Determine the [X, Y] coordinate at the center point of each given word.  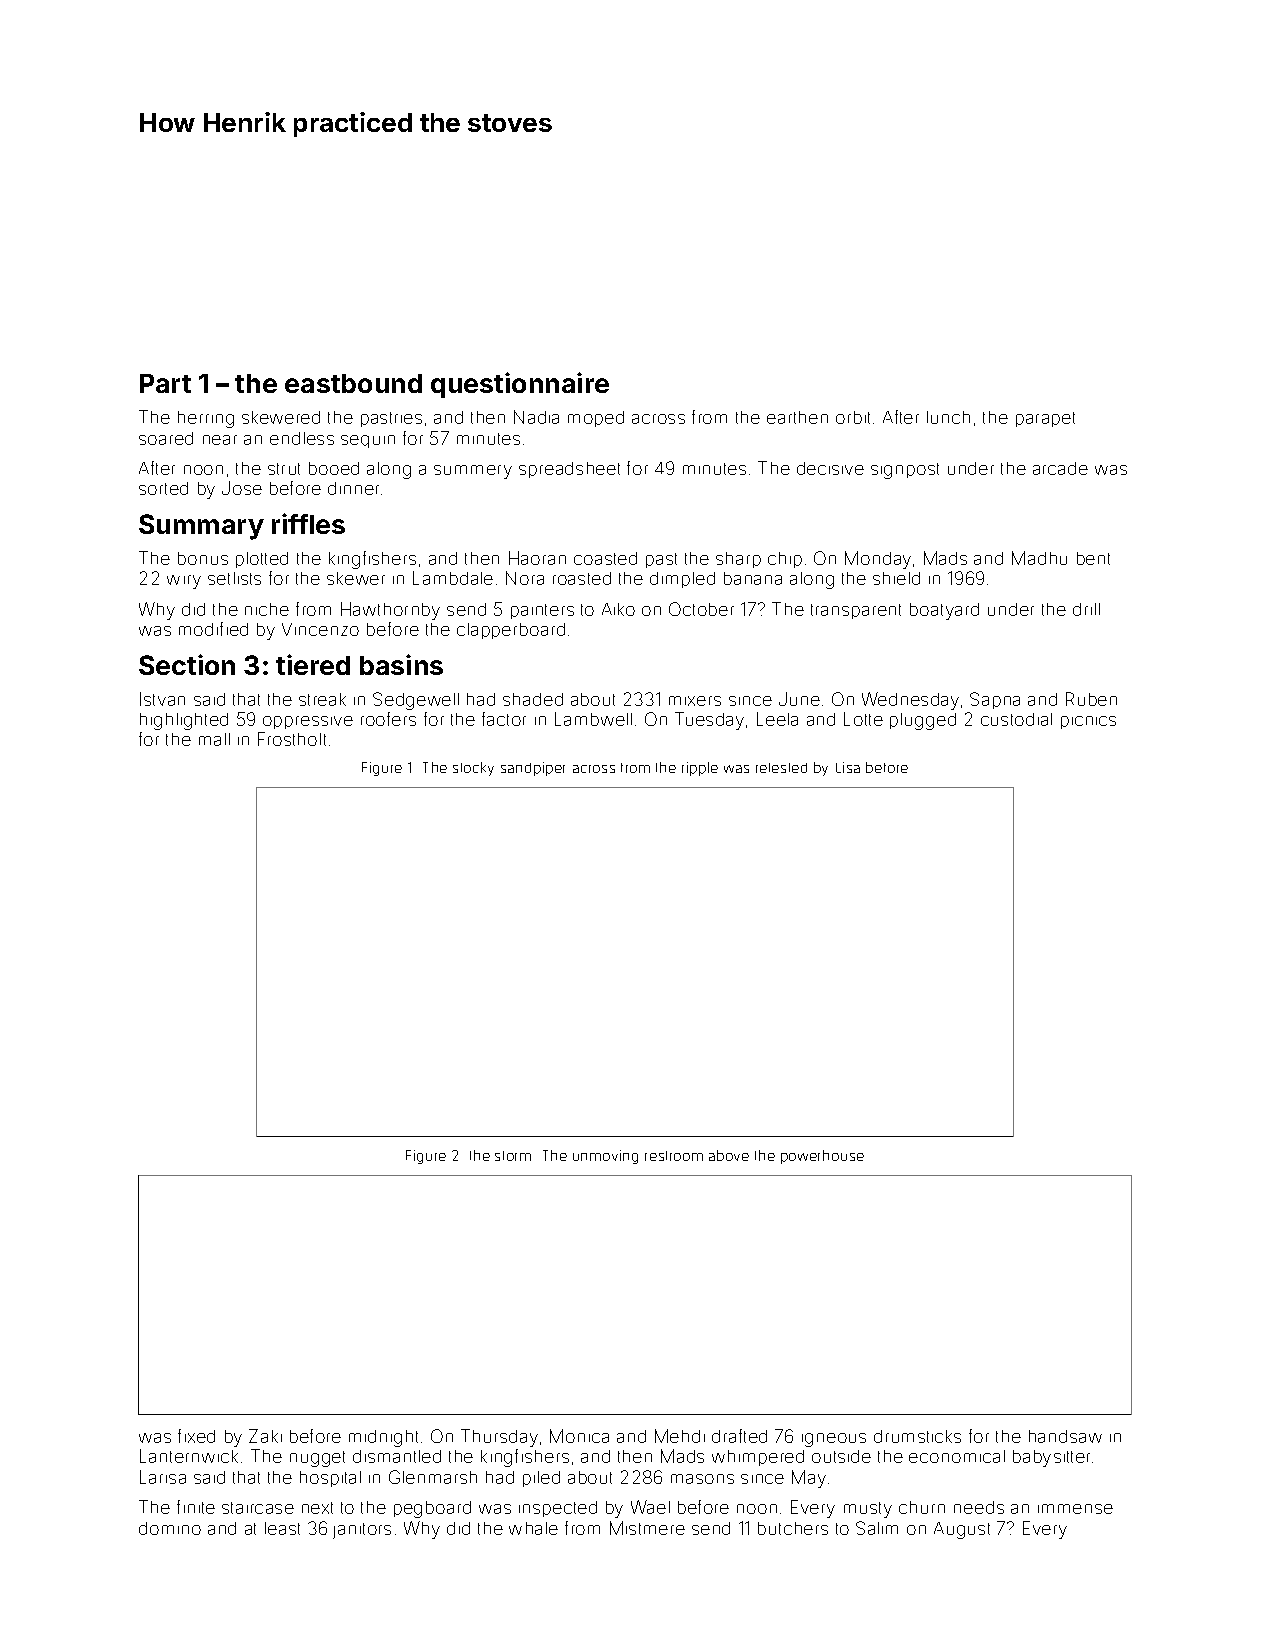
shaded [533, 699]
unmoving [605, 1157]
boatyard [944, 611]
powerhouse [822, 1157]
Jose [242, 488]
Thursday [499, 1438]
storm [513, 1156]
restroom [674, 1156]
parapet [1045, 419]
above [729, 1155]
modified [213, 629]
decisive [830, 468]
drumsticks [917, 1436]
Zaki [265, 1436]
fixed [196, 1436]
